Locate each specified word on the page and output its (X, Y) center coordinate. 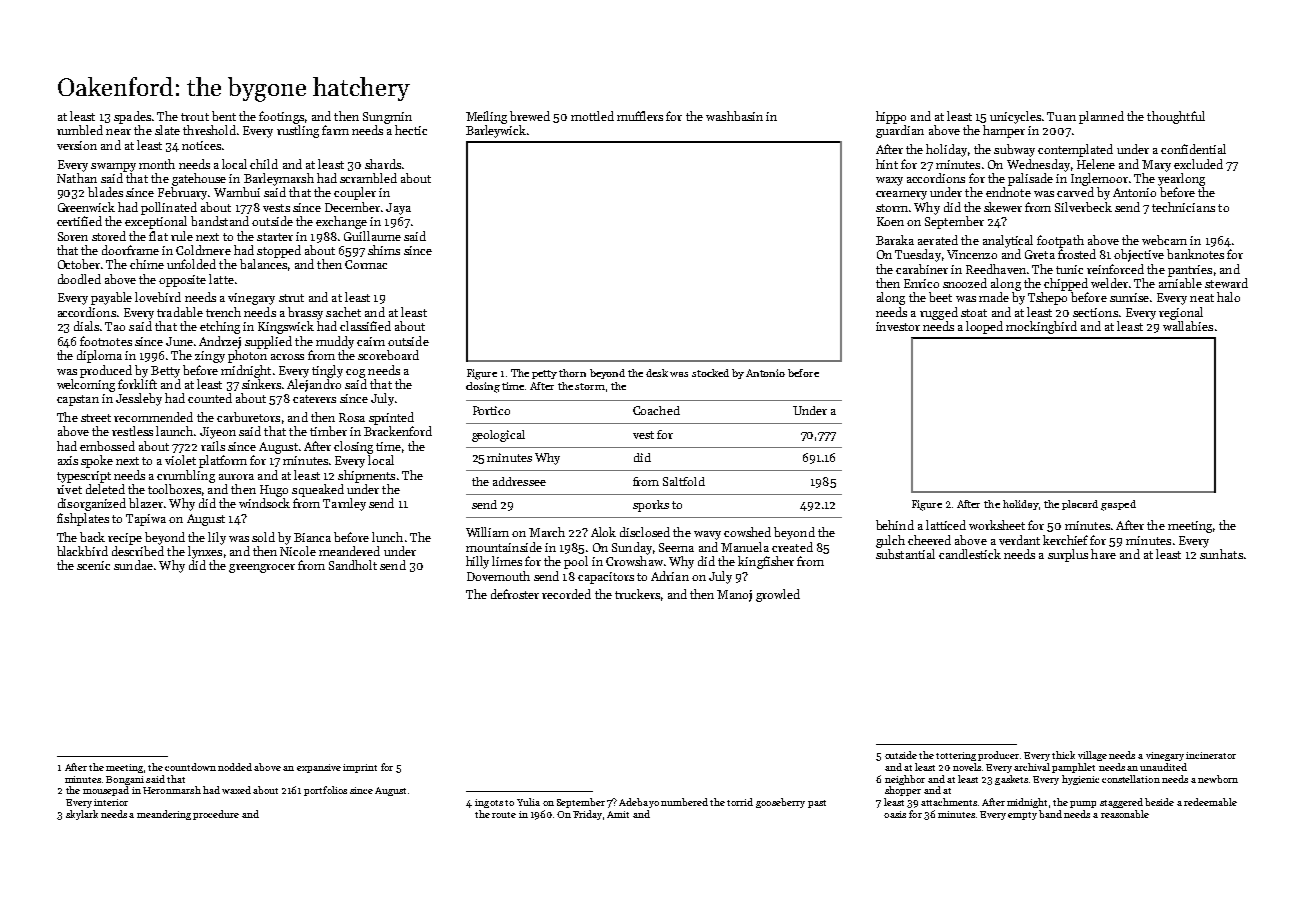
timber (328, 431)
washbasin (734, 116)
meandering (164, 815)
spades (132, 117)
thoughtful (1176, 117)
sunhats (1221, 554)
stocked (710, 373)
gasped (1118, 505)
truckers (637, 594)
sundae (133, 565)
